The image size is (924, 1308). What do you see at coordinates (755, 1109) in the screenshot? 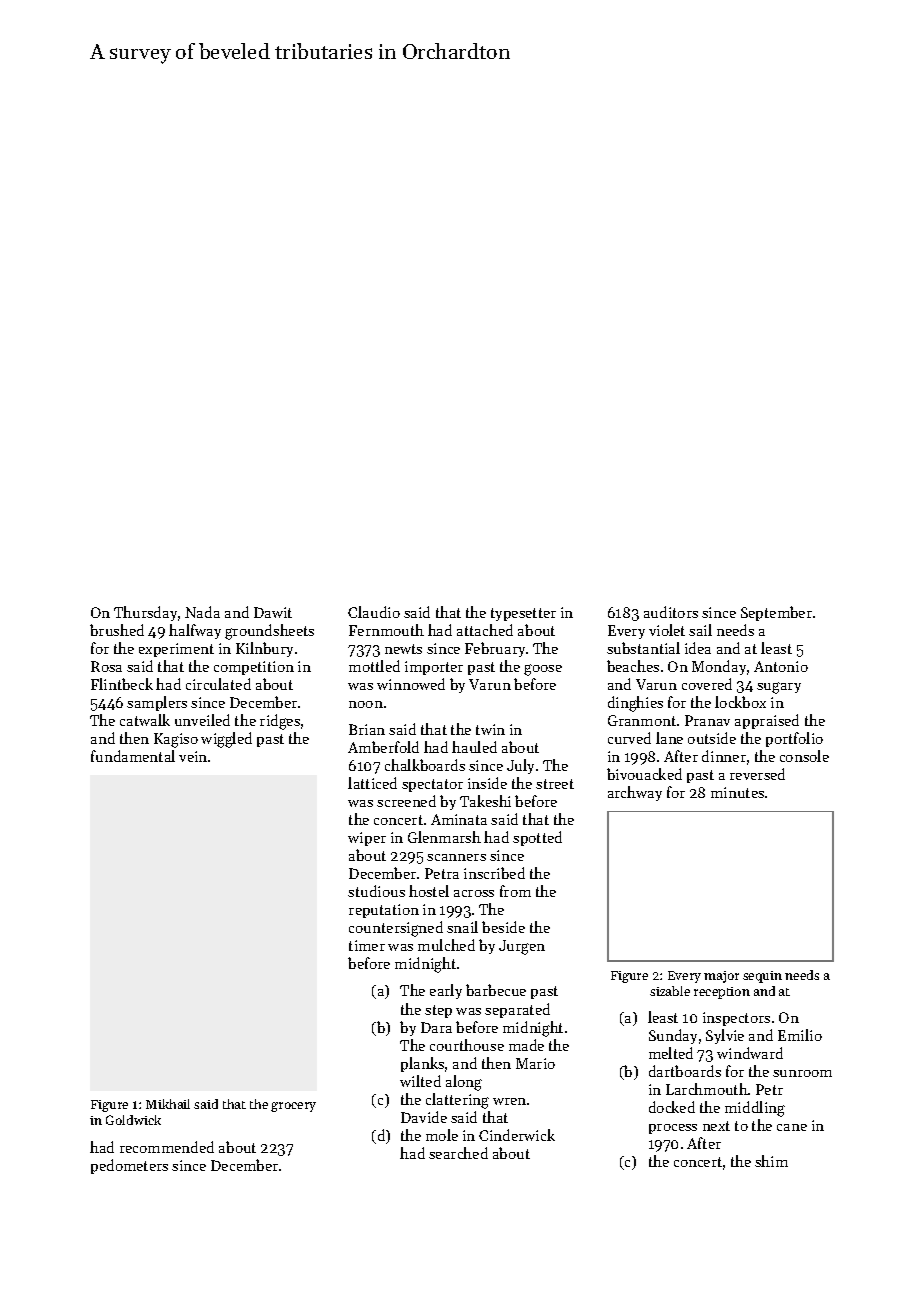
I see `middling` at bounding box center [755, 1109].
